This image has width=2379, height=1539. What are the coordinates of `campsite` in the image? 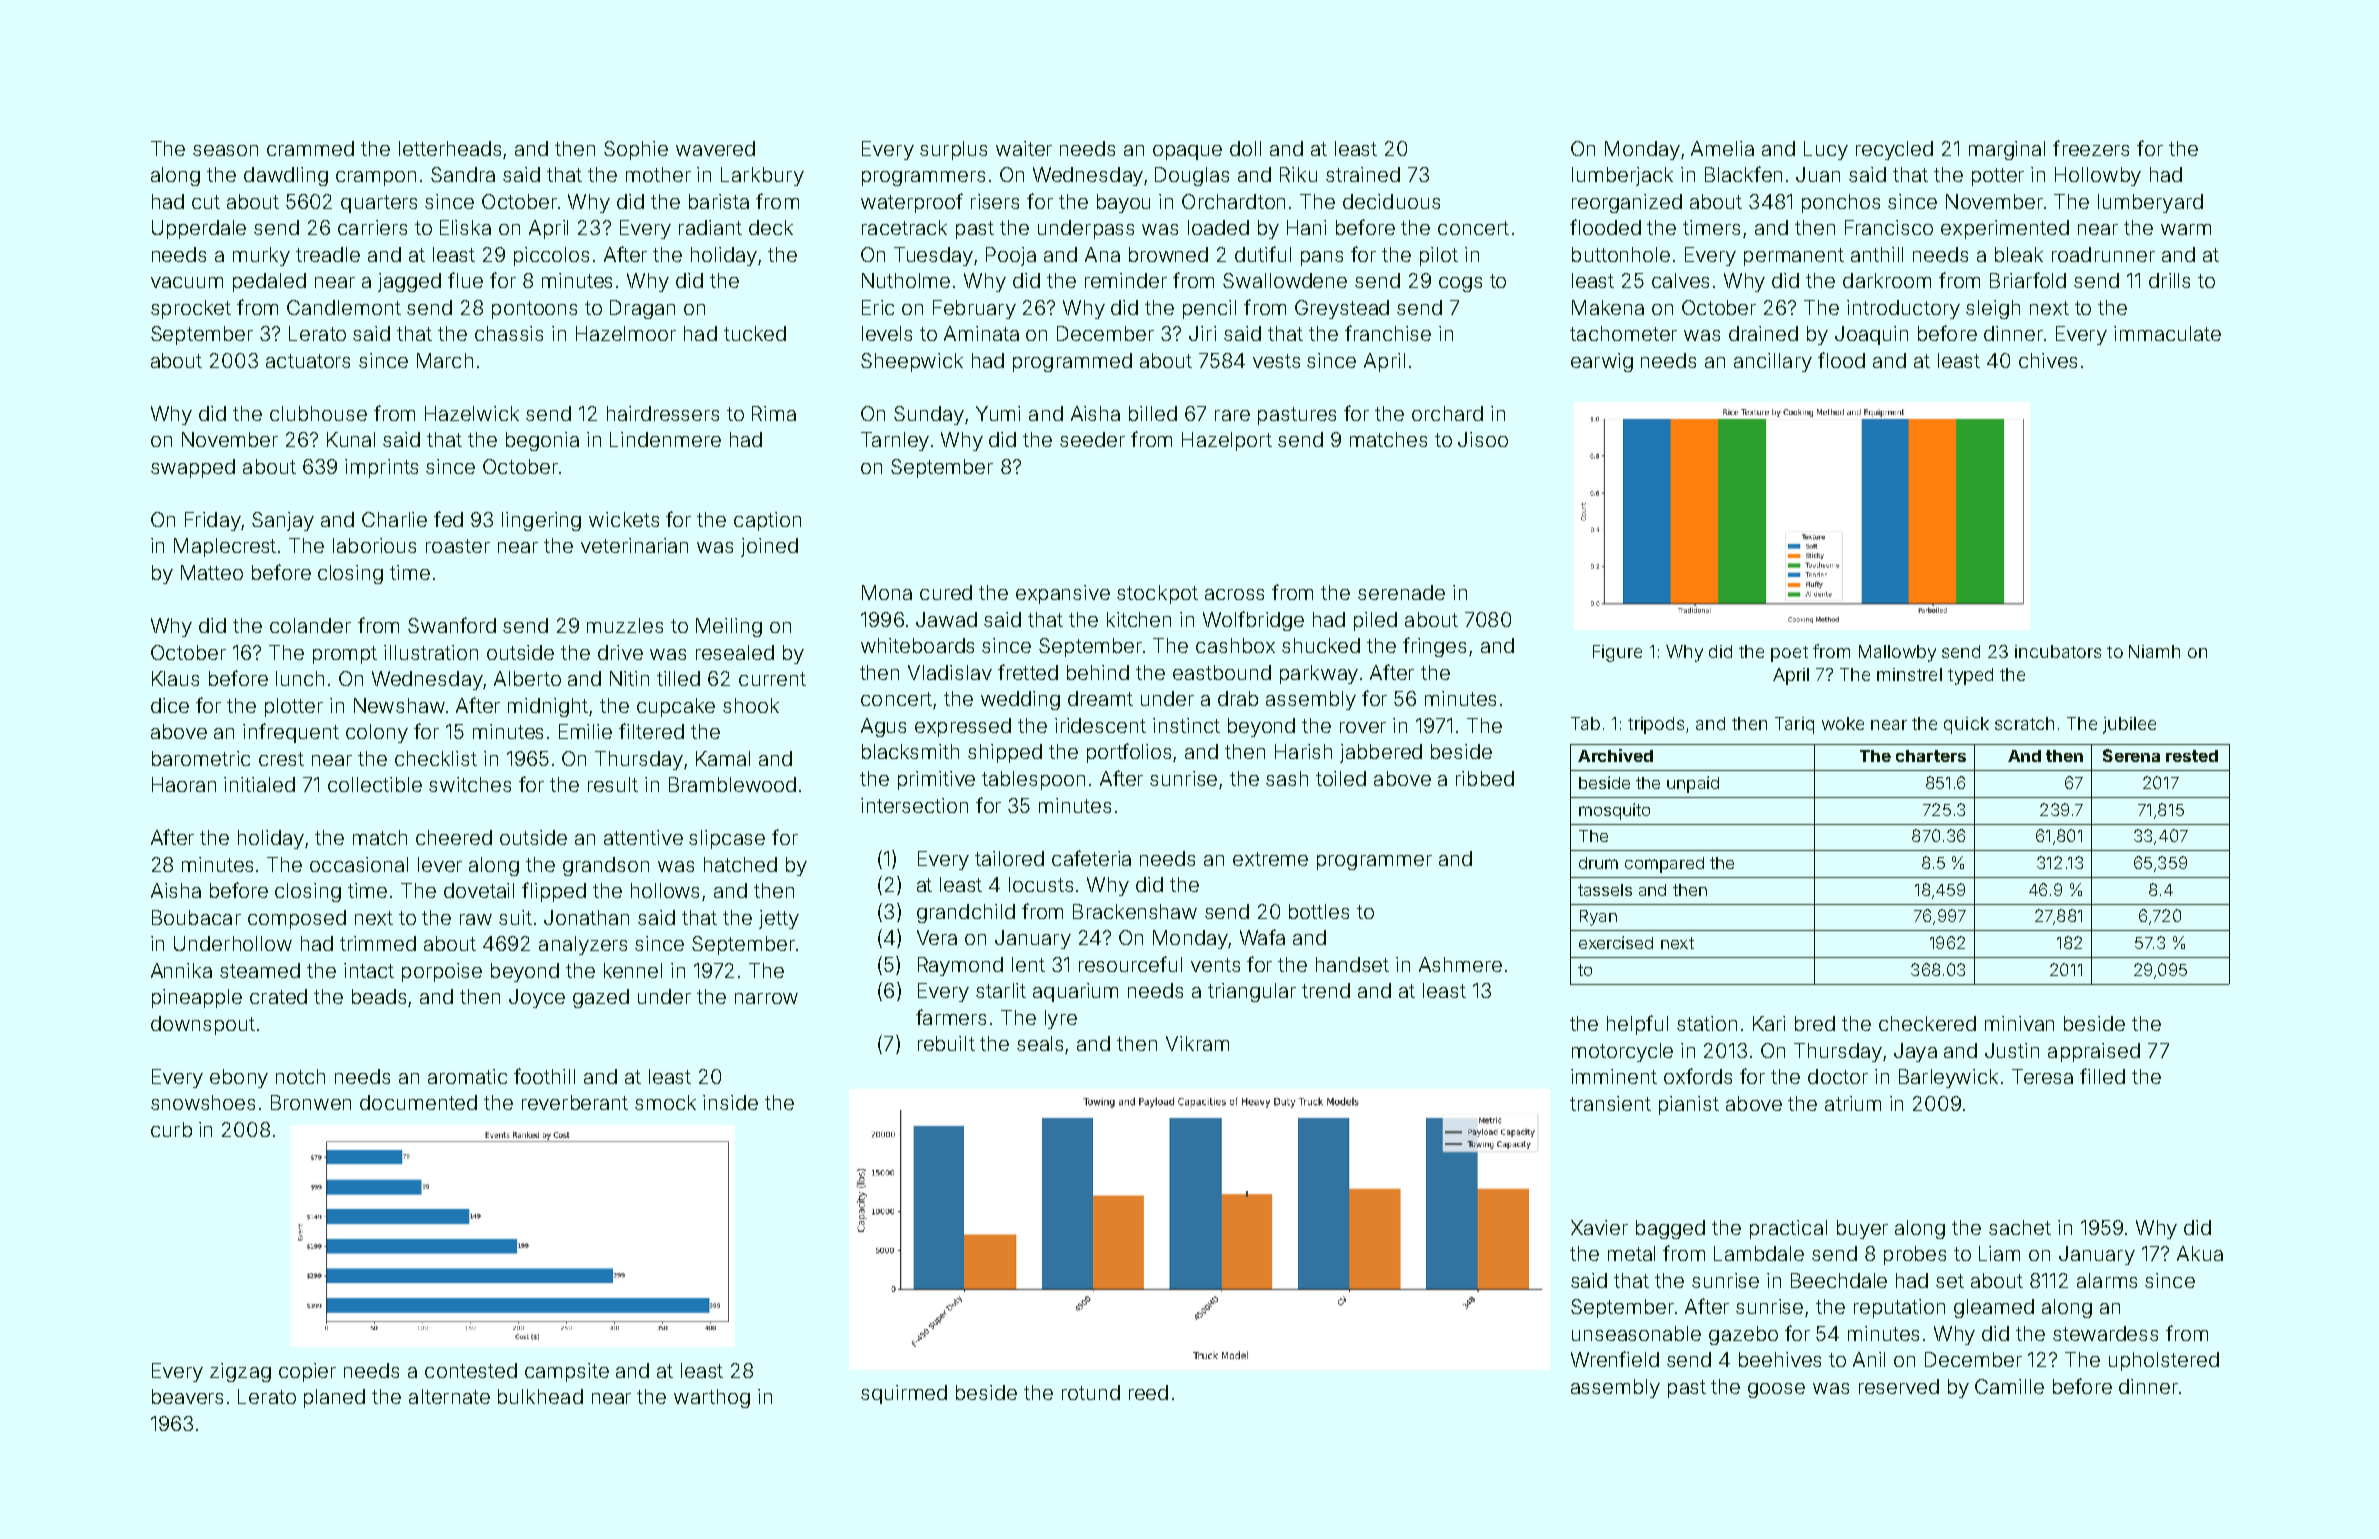 It's located at (567, 1372).
